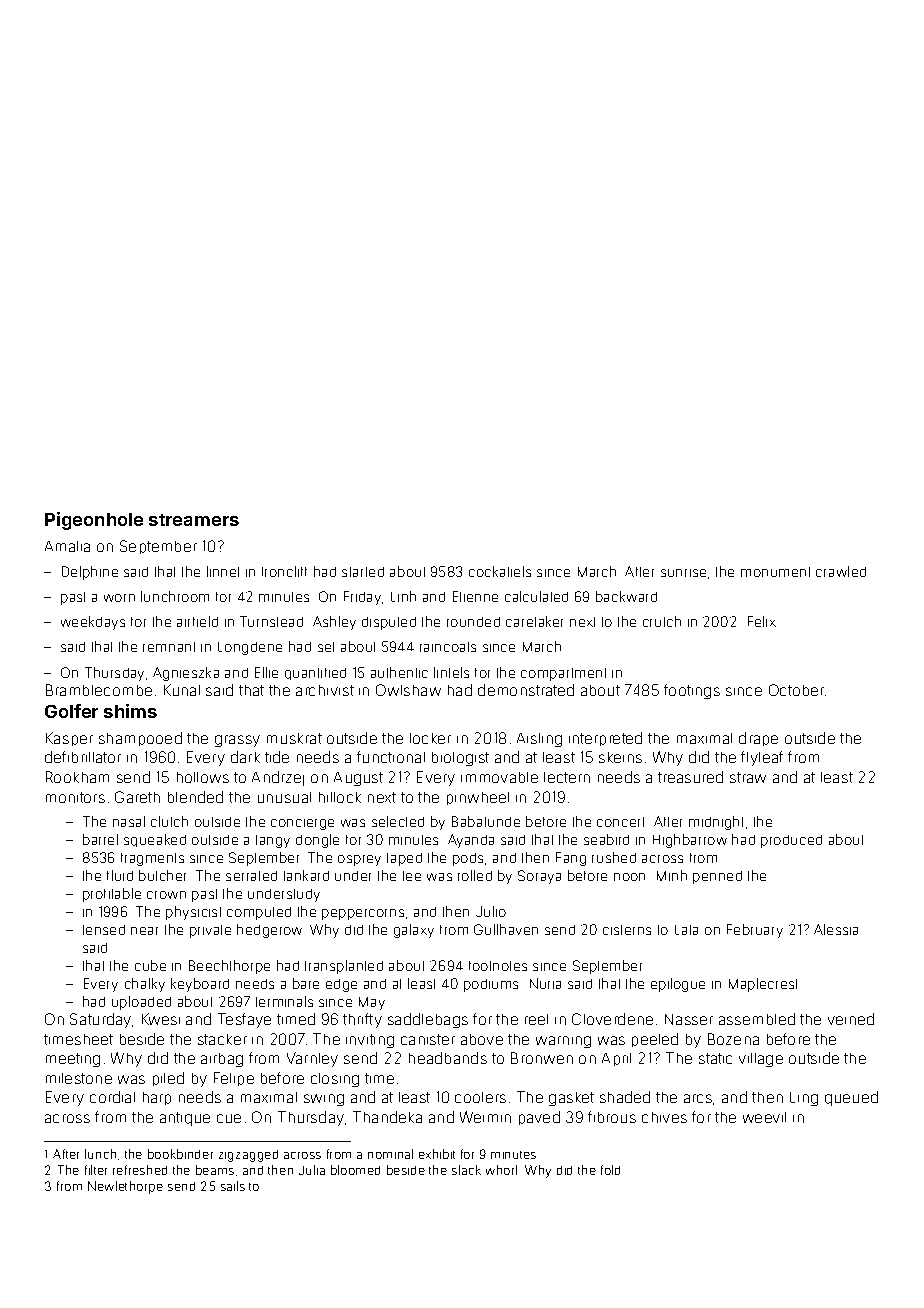  Describe the element at coordinates (851, 1019) in the image. I see `veined` at that location.
